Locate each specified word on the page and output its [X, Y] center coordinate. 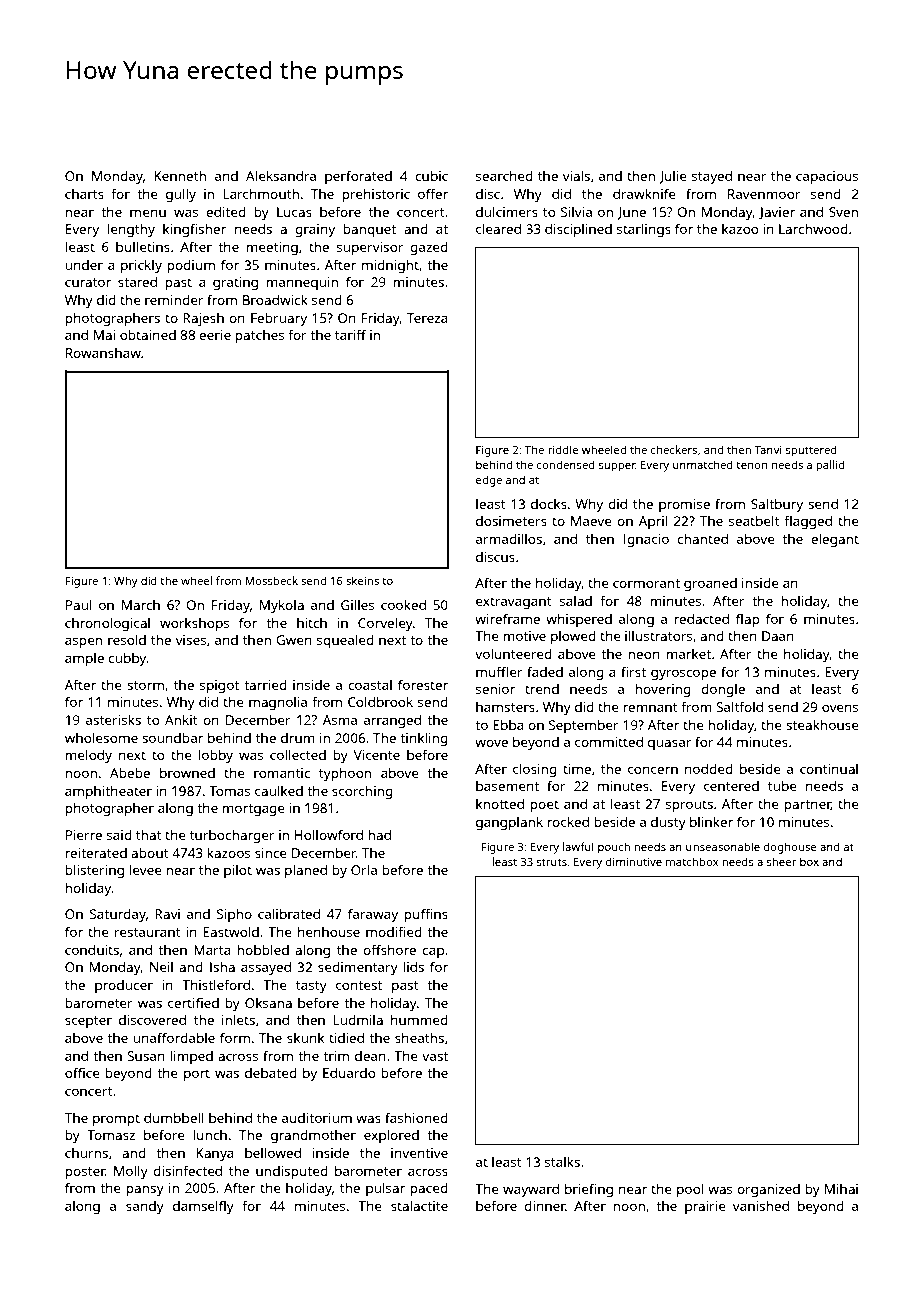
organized [768, 1190]
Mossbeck [271, 580]
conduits [92, 950]
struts [552, 862]
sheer [781, 861]
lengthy [131, 230]
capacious [827, 177]
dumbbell [174, 1117]
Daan [778, 636]
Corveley [385, 624]
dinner [545, 1206]
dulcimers [507, 211]
